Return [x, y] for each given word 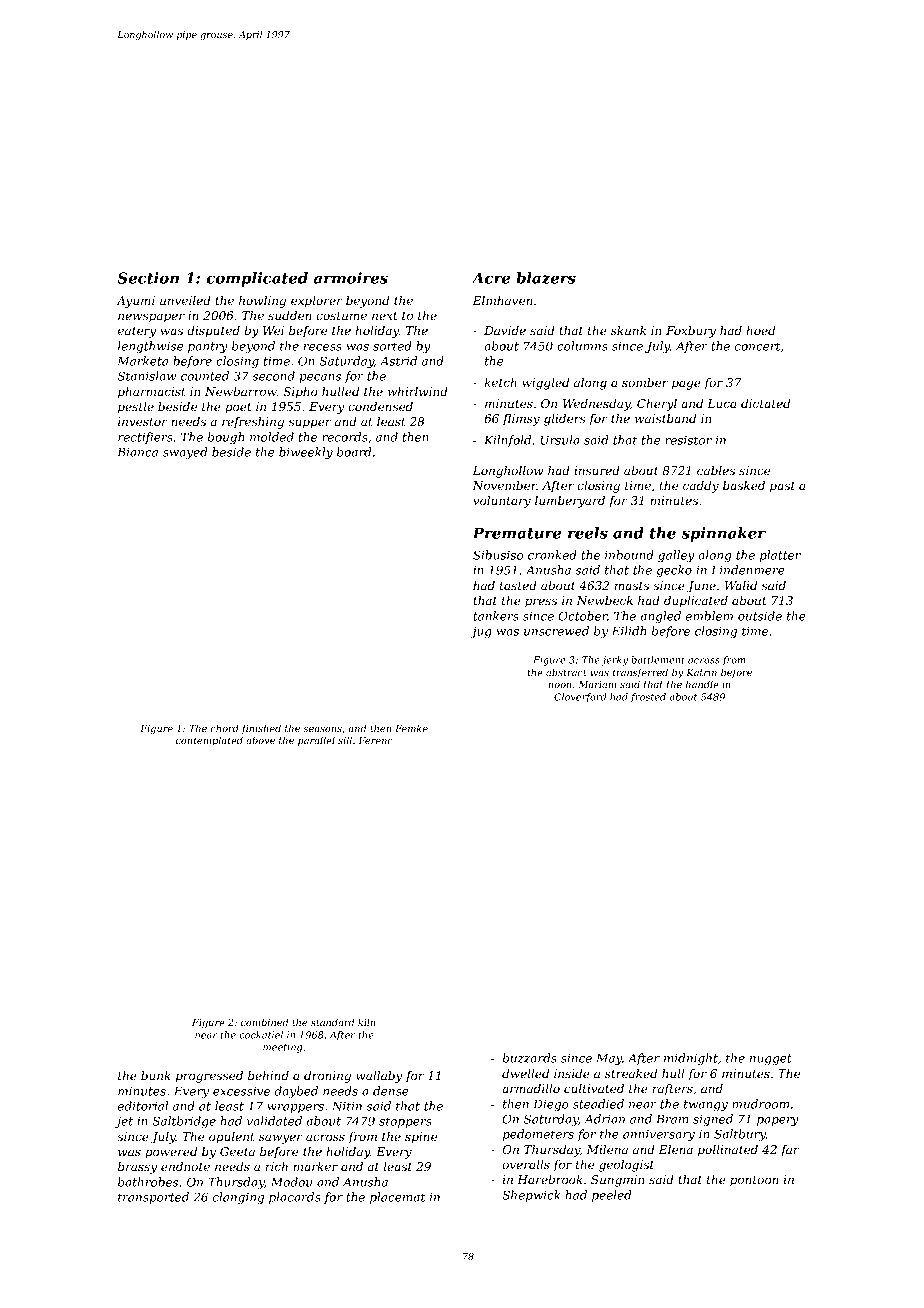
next [384, 316]
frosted [648, 698]
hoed [761, 330]
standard [332, 1022]
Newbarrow [241, 391]
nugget [771, 1059]
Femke [411, 728]
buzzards [530, 1058]
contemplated [209, 741]
